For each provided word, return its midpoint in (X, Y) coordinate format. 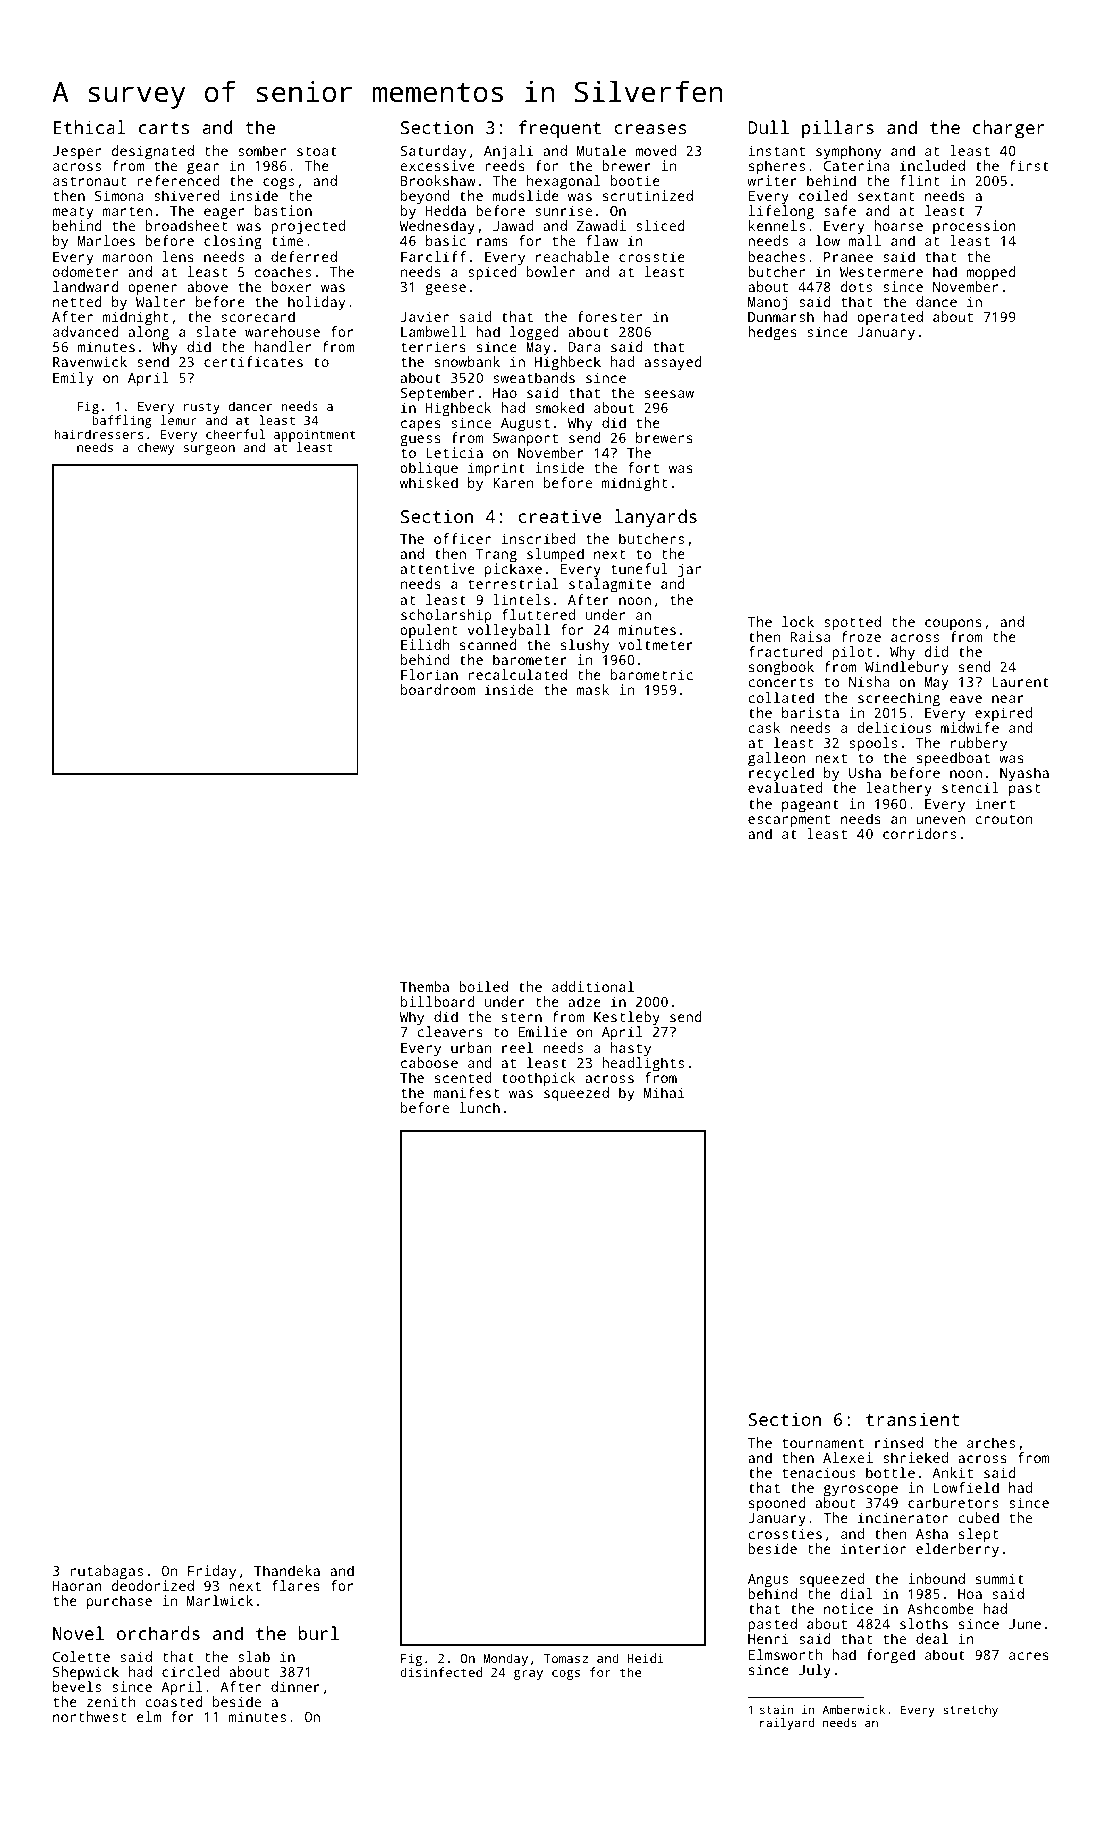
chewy (156, 448)
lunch (480, 1107)
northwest (89, 1716)
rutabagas (107, 1572)
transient (912, 1419)
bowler (551, 271)
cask (764, 727)
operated (890, 318)
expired (1003, 714)
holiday (316, 303)
